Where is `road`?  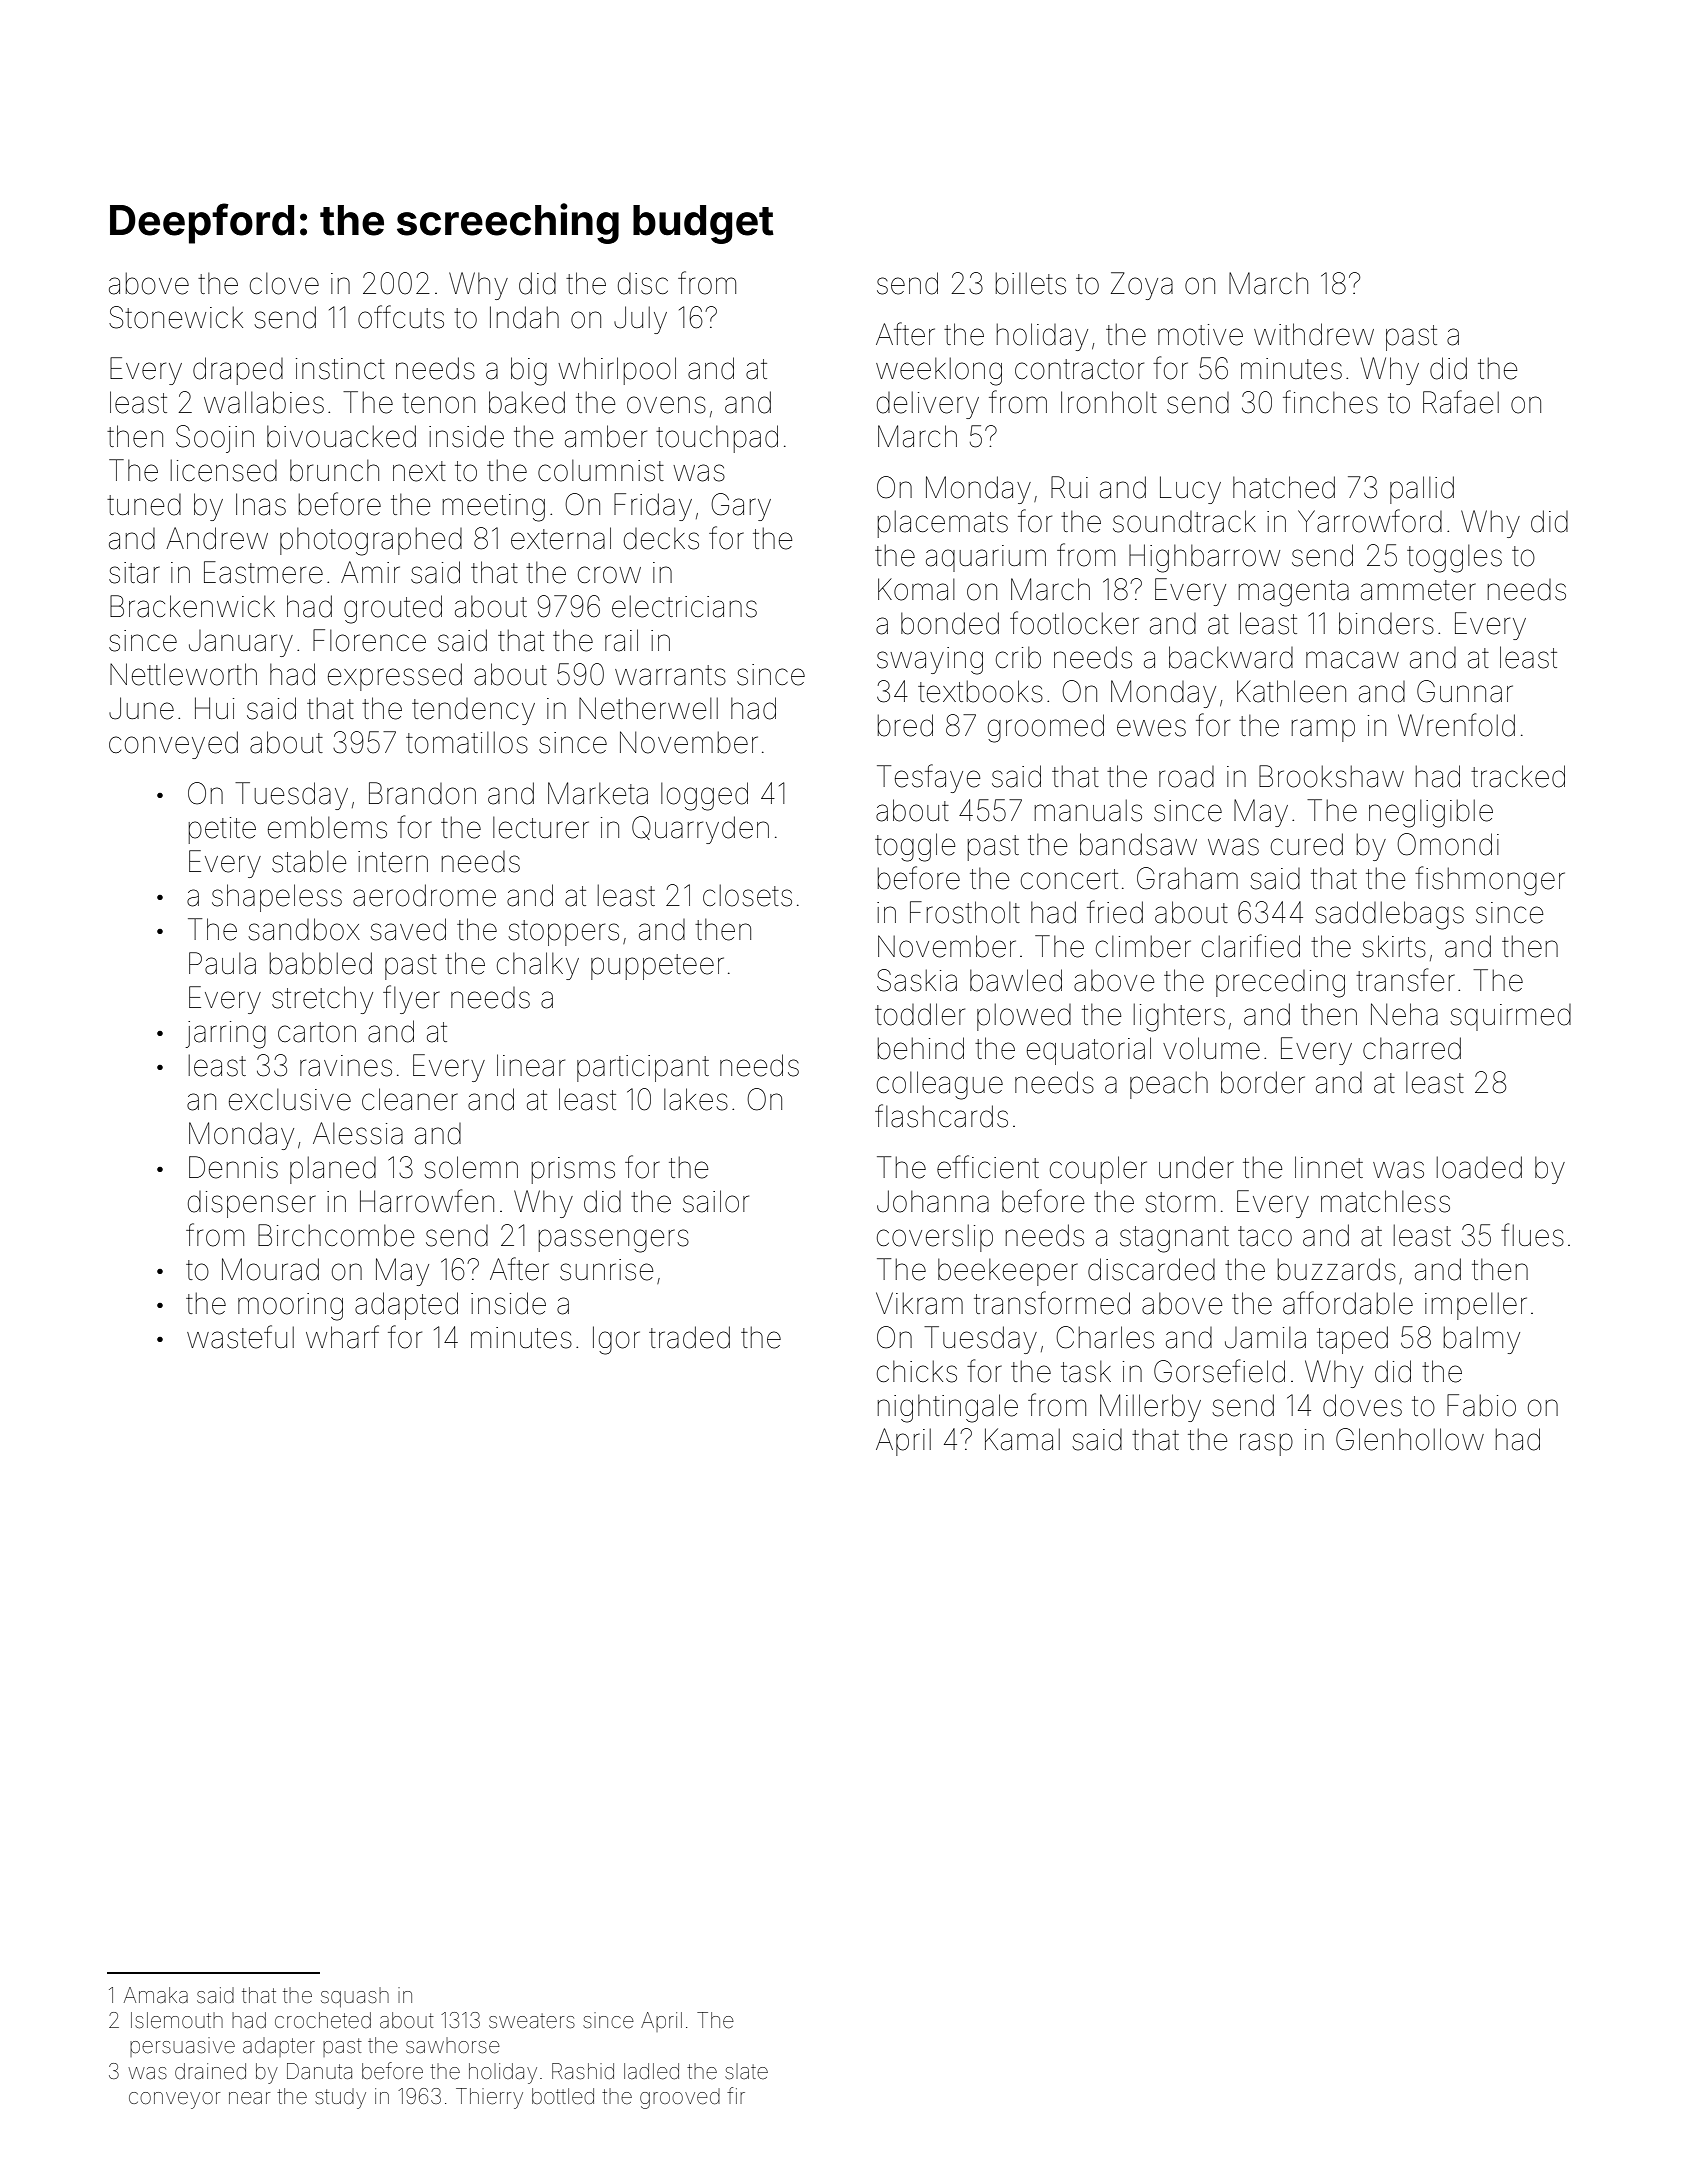 road is located at coordinates (1186, 777).
